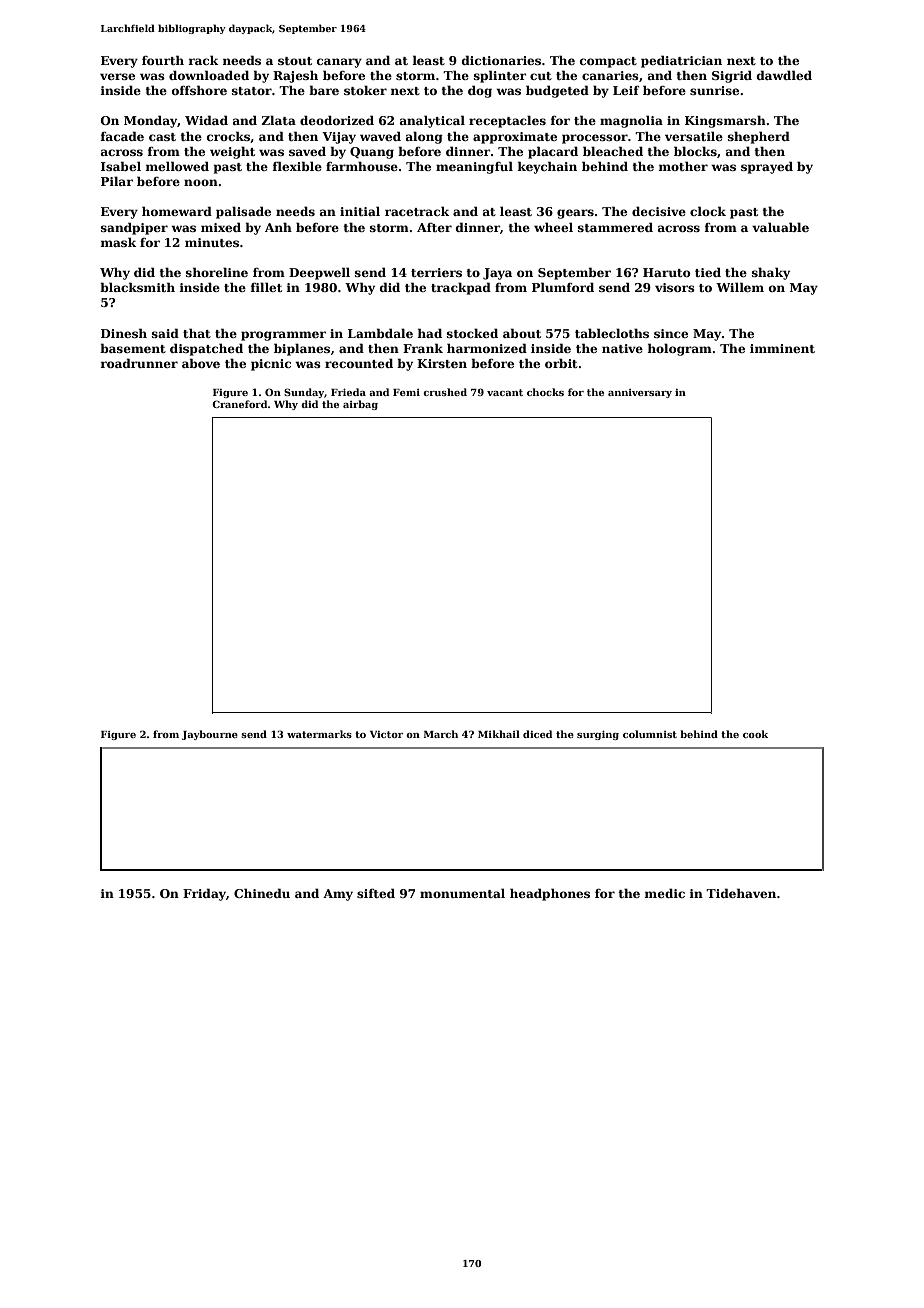 The image size is (924, 1308). What do you see at coordinates (122, 136) in the page?
I see `facade` at bounding box center [122, 136].
